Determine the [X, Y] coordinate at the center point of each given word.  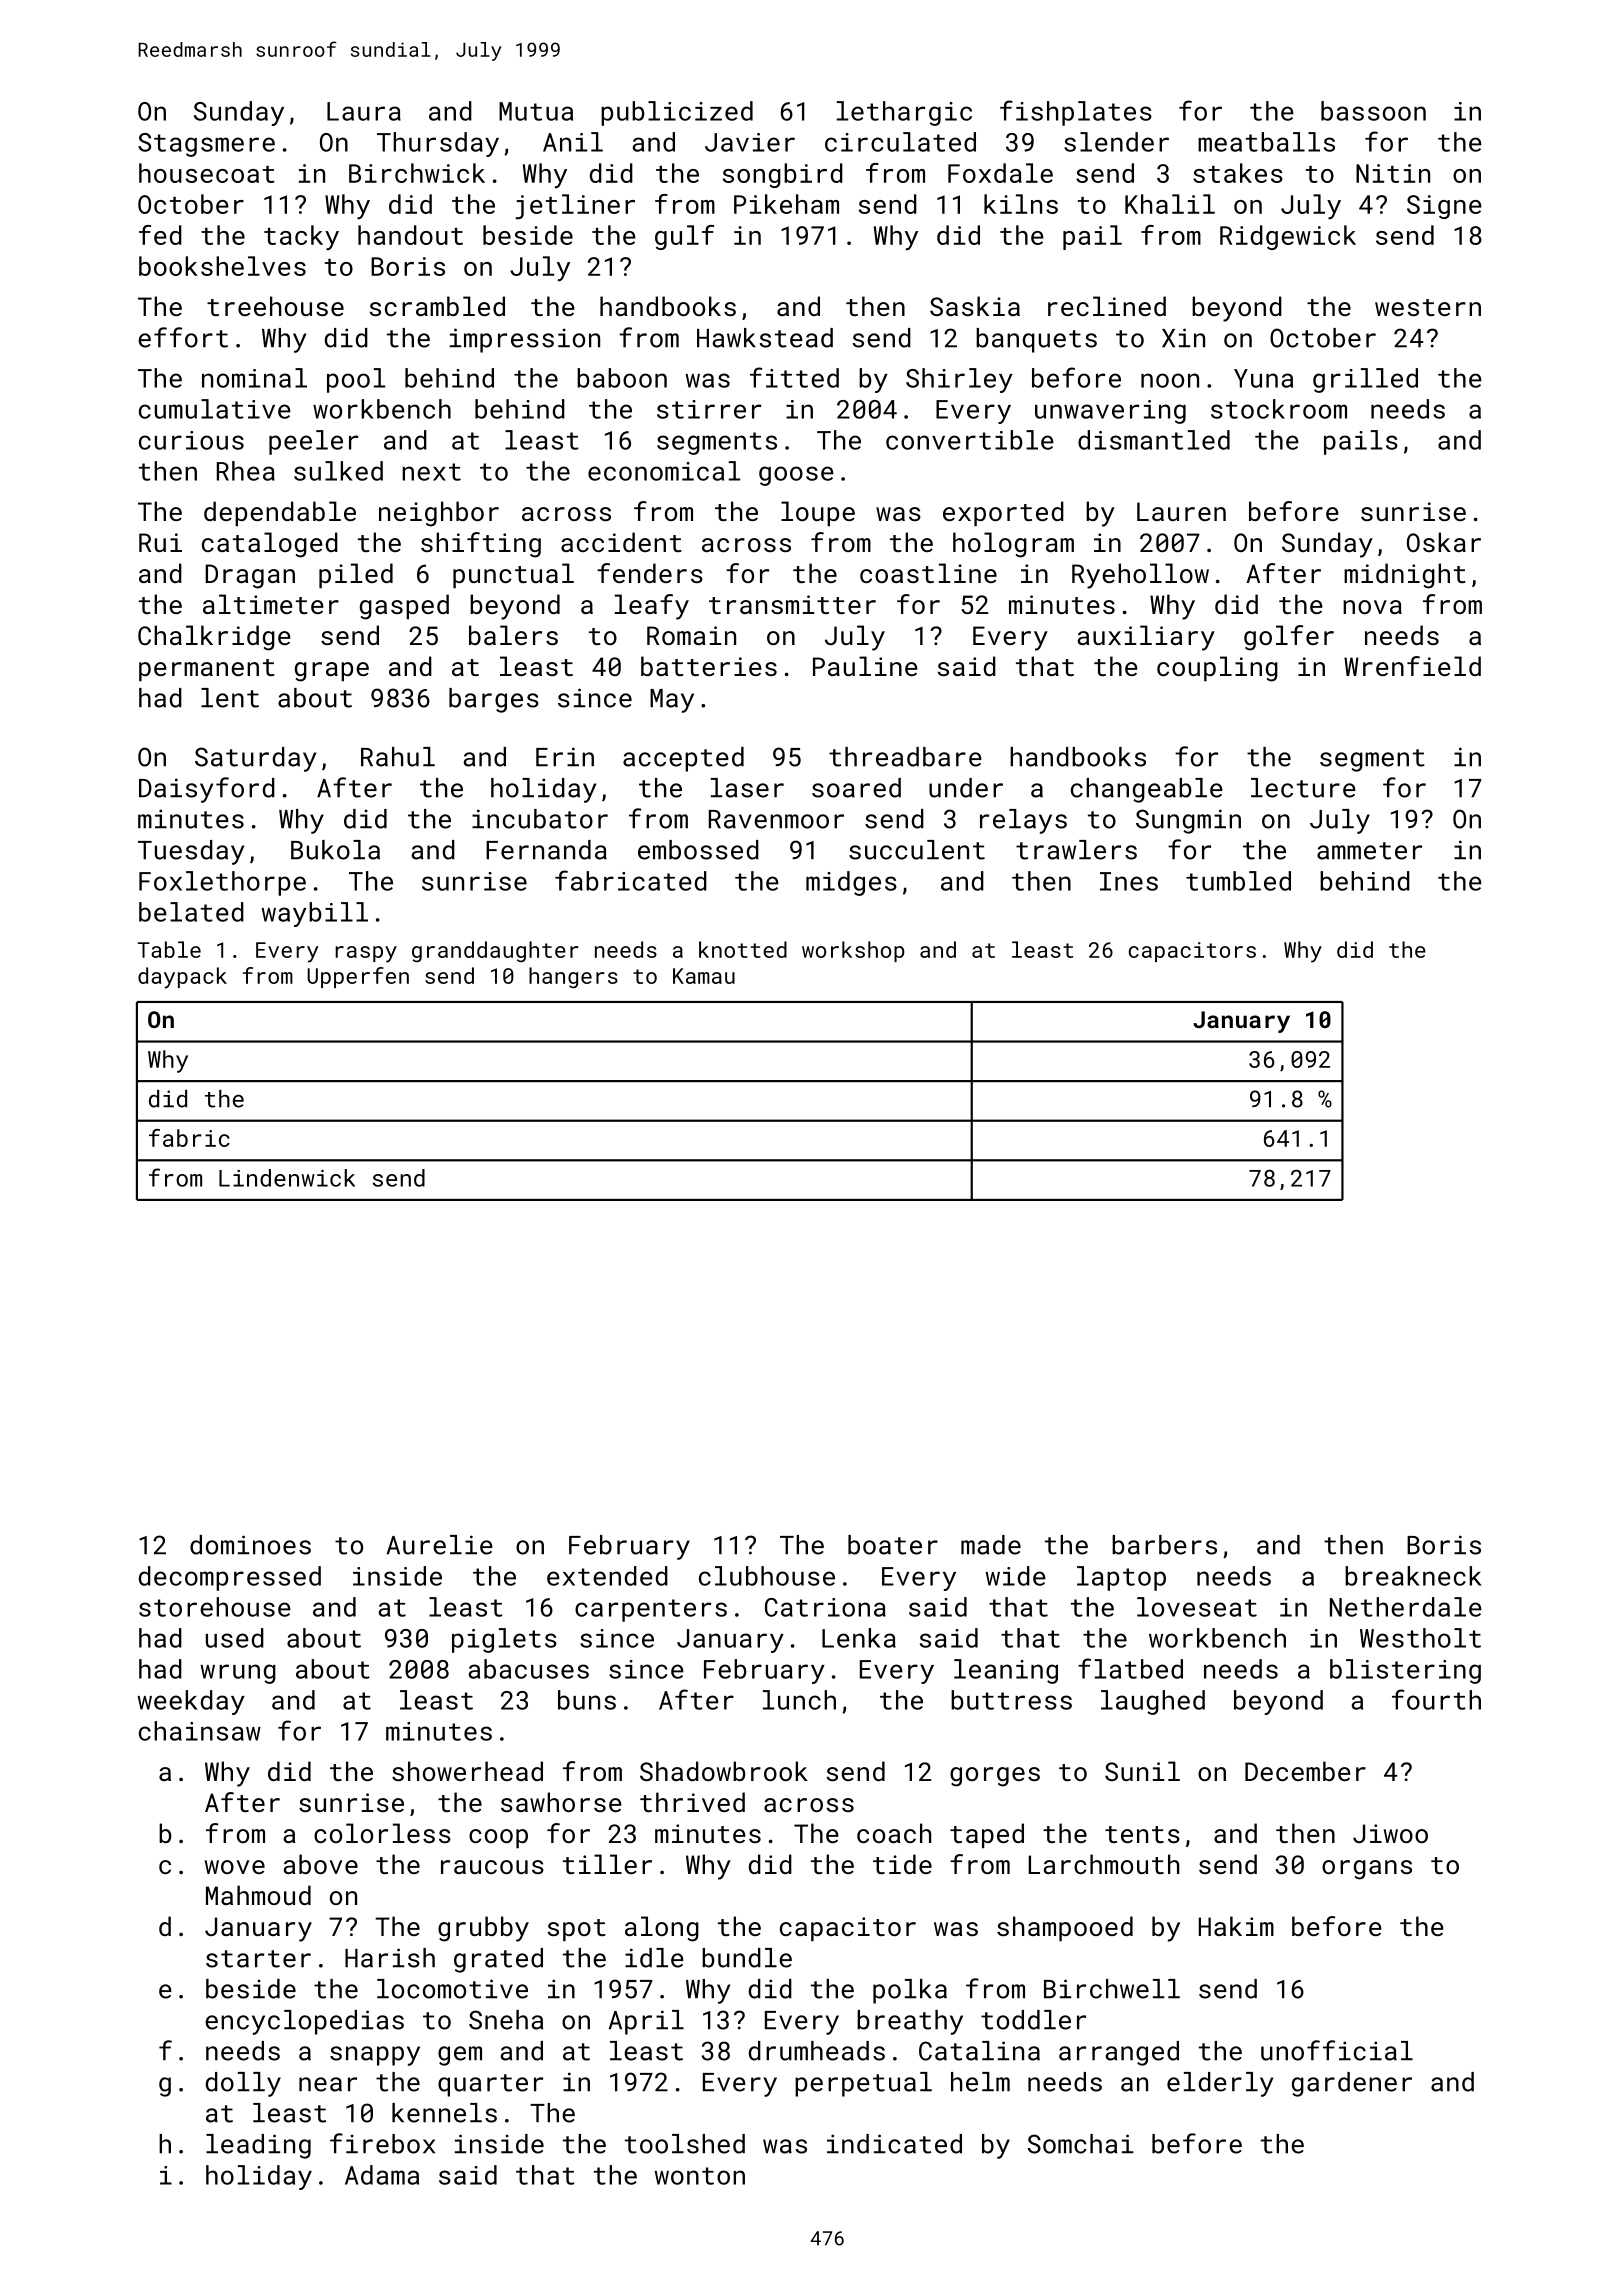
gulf [684, 237]
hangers [573, 977]
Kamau [704, 976]
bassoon [1373, 111]
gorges [995, 1777]
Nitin [1393, 173]
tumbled [1238, 881]
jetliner [575, 207]
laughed [1153, 1702]
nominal [254, 378]
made [991, 1545]
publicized [677, 113]
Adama [382, 2175]
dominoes [250, 1545]
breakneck [1413, 1576]
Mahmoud [258, 1895]
